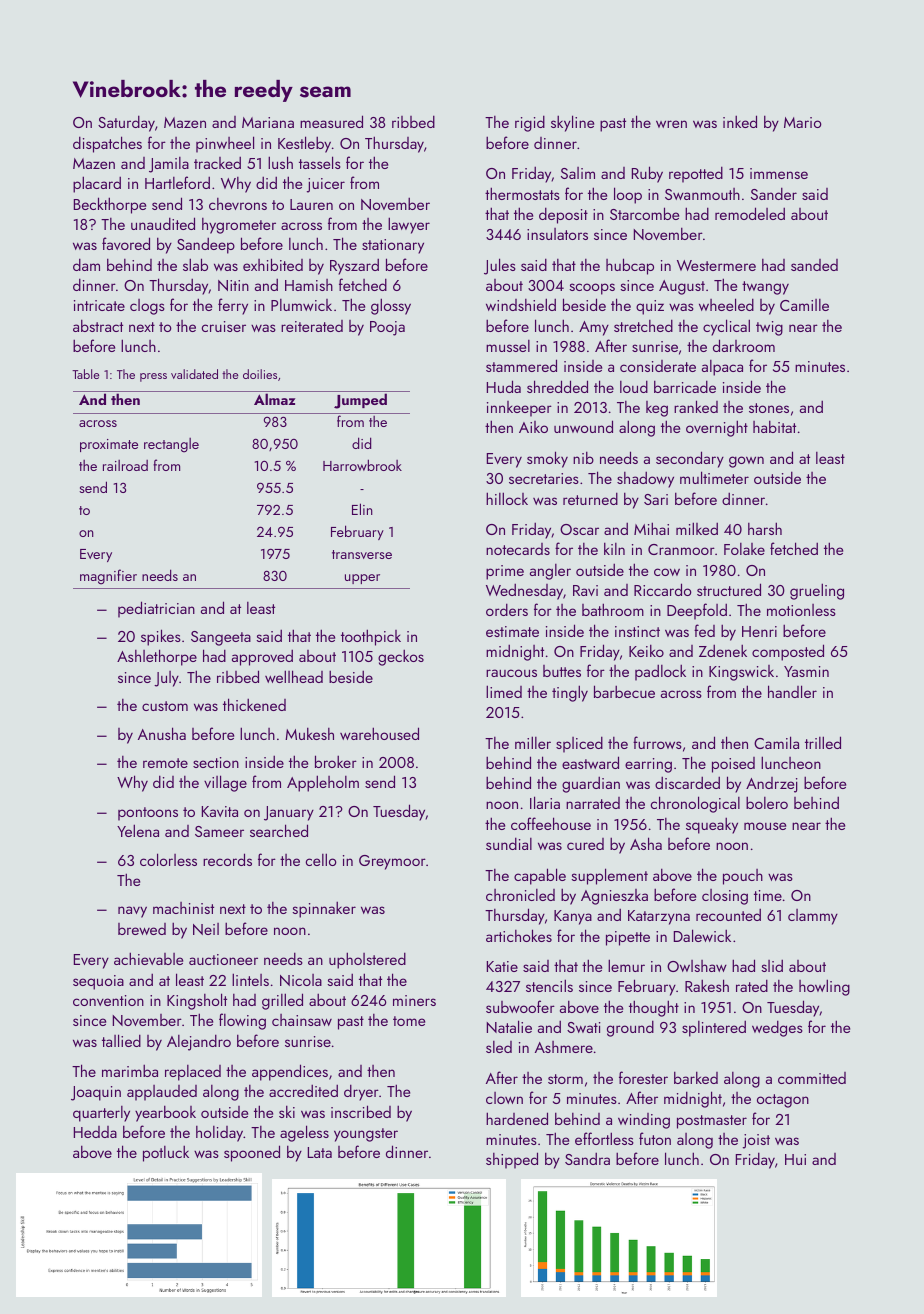 The width and height of the image is (924, 1314). Describe the element at coordinates (199, 1042) in the image. I see `Alejandro` at that location.
